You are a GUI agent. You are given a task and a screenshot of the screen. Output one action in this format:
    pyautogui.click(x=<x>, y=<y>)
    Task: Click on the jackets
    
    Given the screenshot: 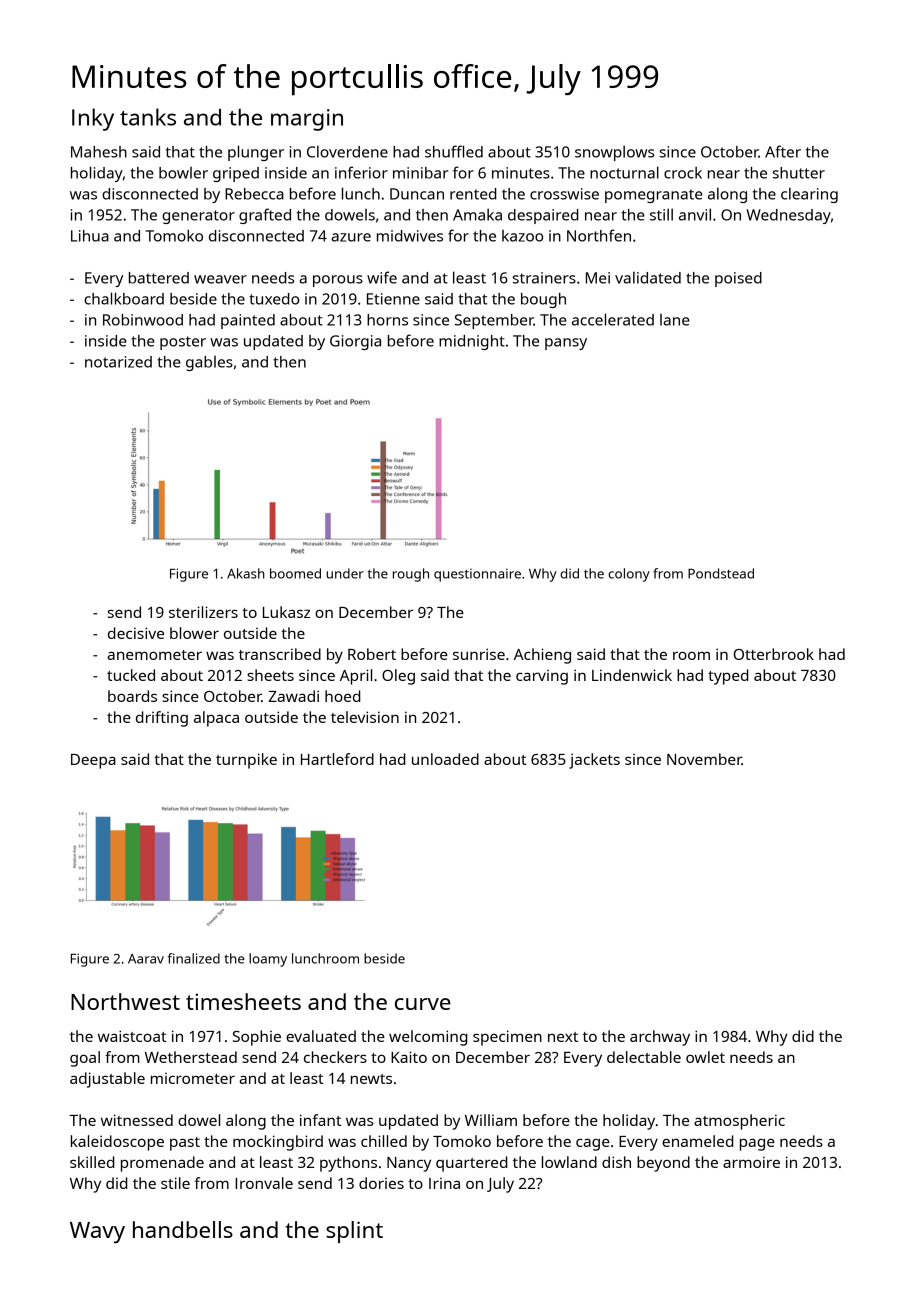 What is the action you would take?
    pyautogui.click(x=594, y=761)
